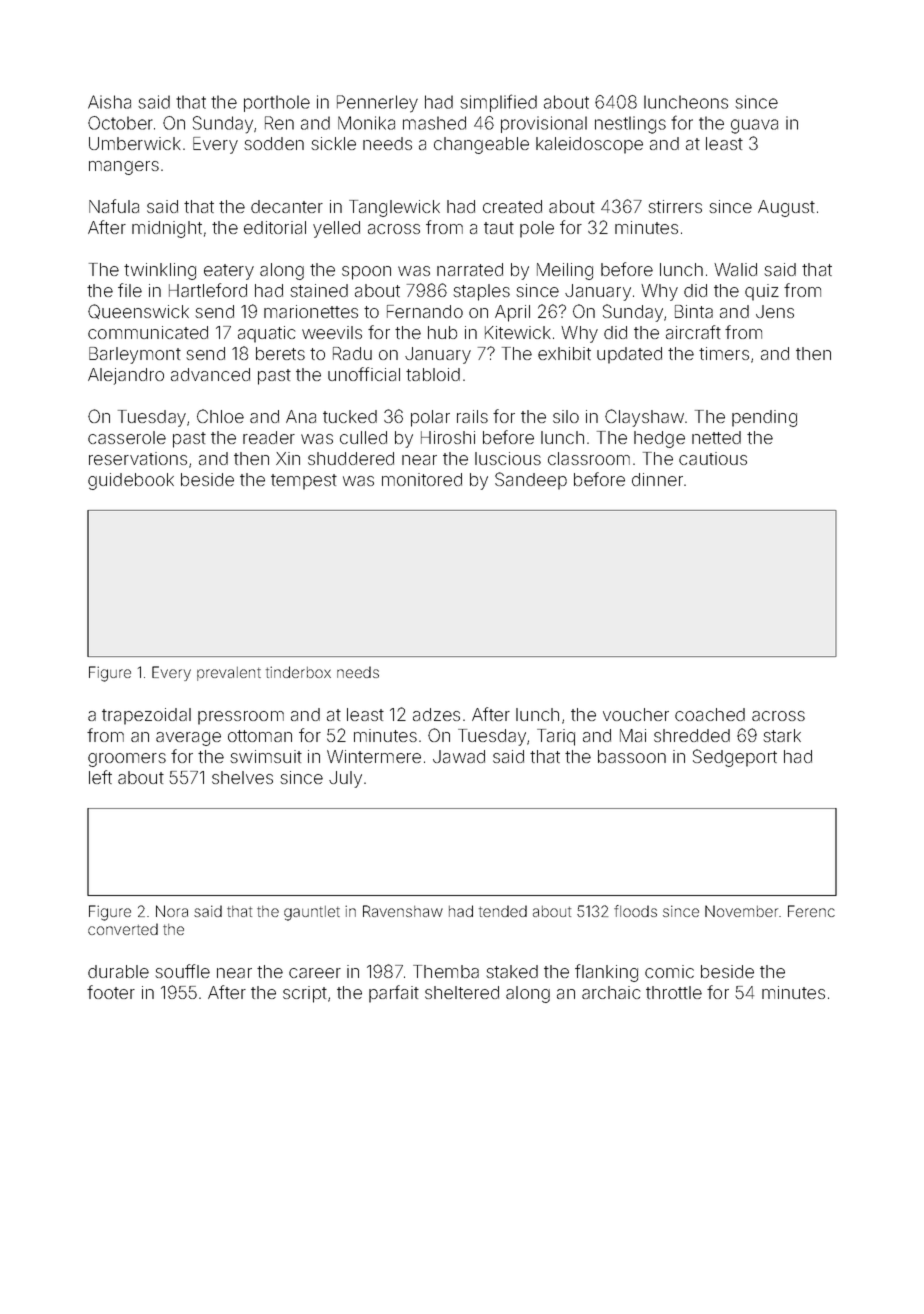 The width and height of the screenshot is (924, 1314). Describe the element at coordinates (333, 143) in the screenshot. I see `sickle` at that location.
